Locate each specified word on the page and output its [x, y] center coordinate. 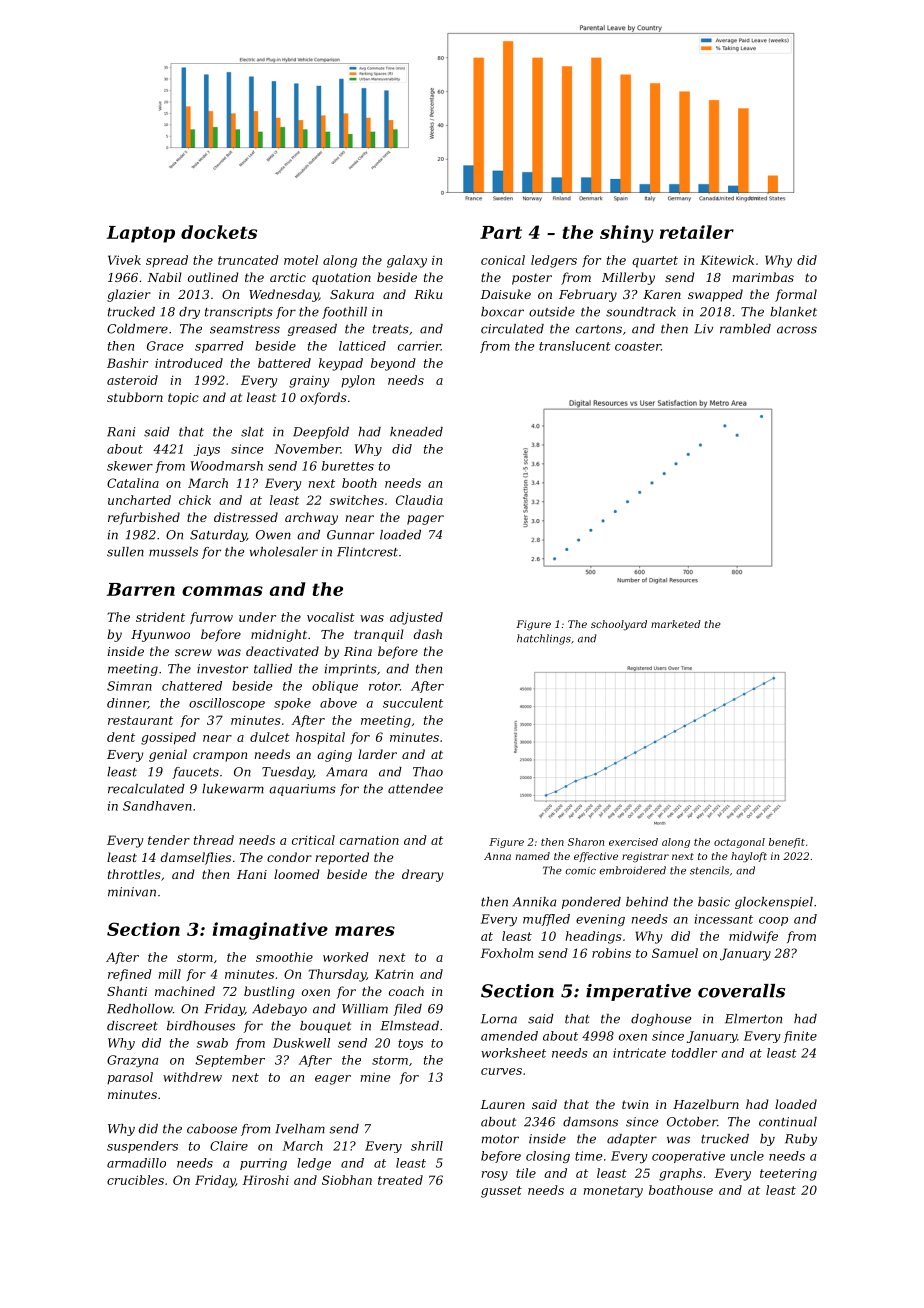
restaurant [140, 720]
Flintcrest [367, 552]
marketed [676, 624]
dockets [219, 232]
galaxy [407, 261]
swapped [715, 295]
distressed [246, 517]
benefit [787, 843]
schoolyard [619, 625]
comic [580, 871]
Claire [229, 1146]
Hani [252, 874]
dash [428, 634]
